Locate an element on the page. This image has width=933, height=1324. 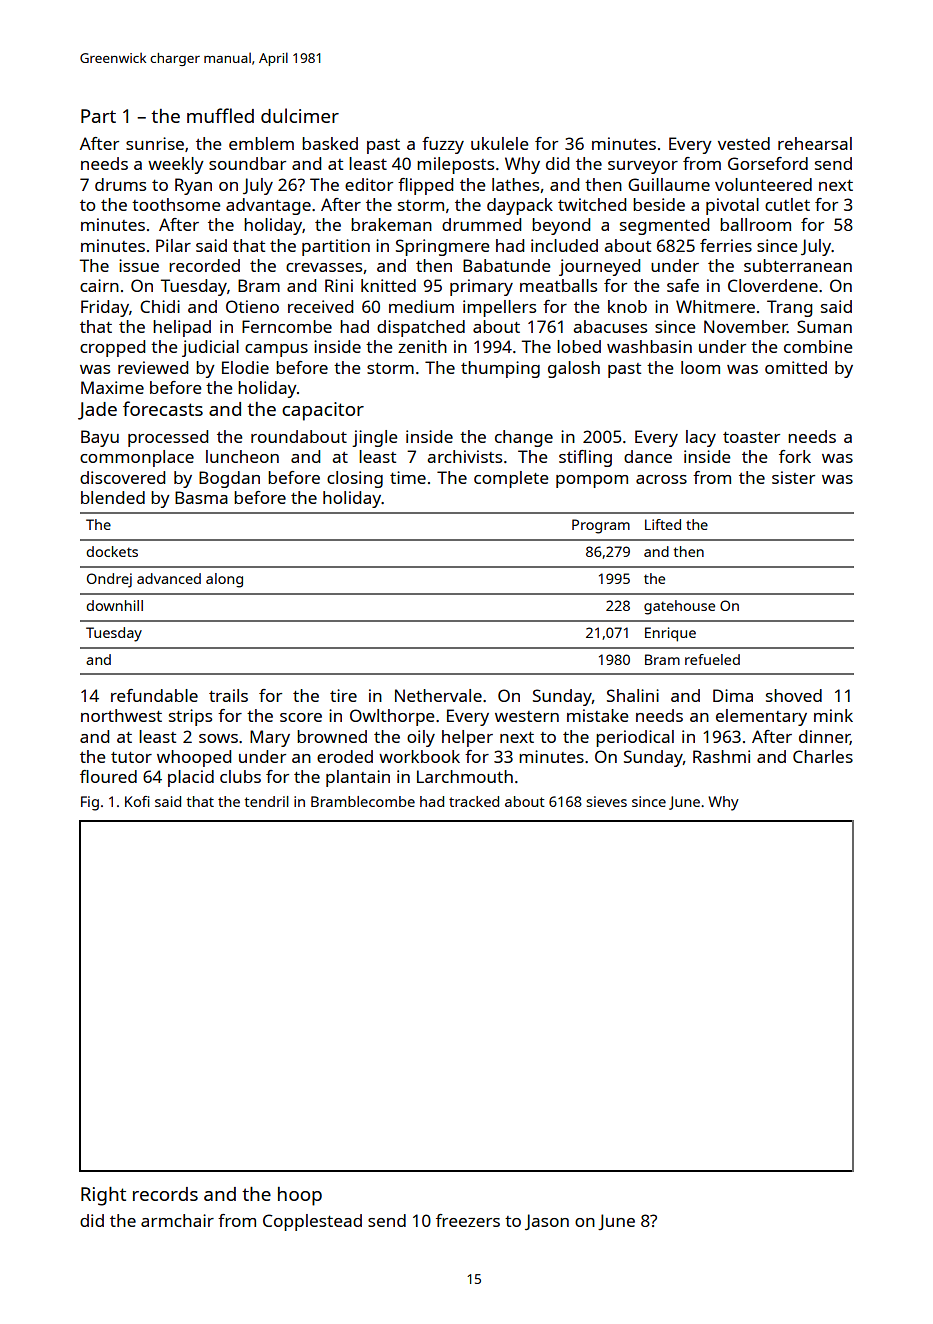
muffled is located at coordinates (220, 115).
